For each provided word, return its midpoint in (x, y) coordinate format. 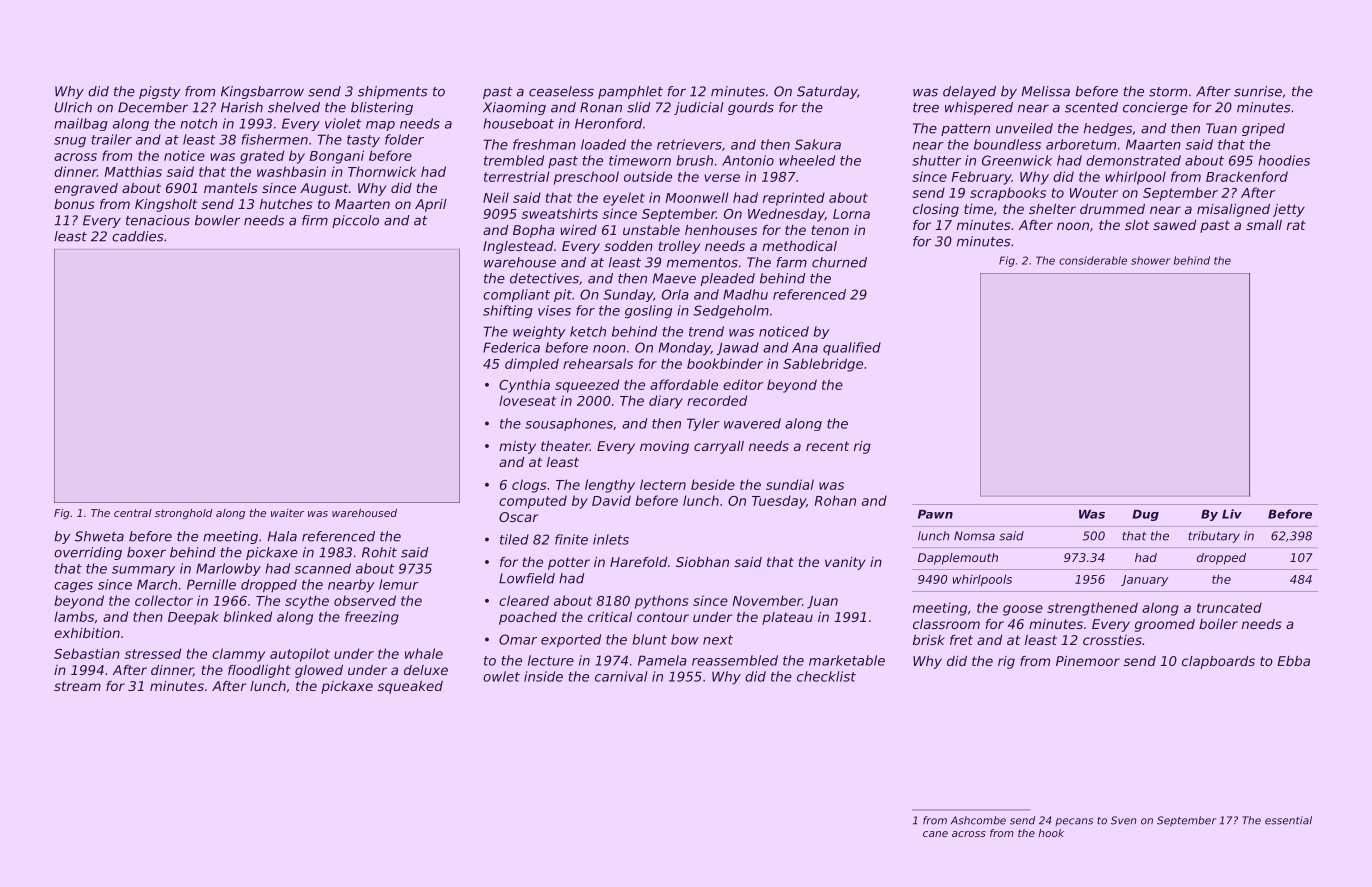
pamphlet (630, 92)
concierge (1155, 108)
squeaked (410, 687)
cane (935, 834)
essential (1288, 820)
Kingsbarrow (262, 92)
